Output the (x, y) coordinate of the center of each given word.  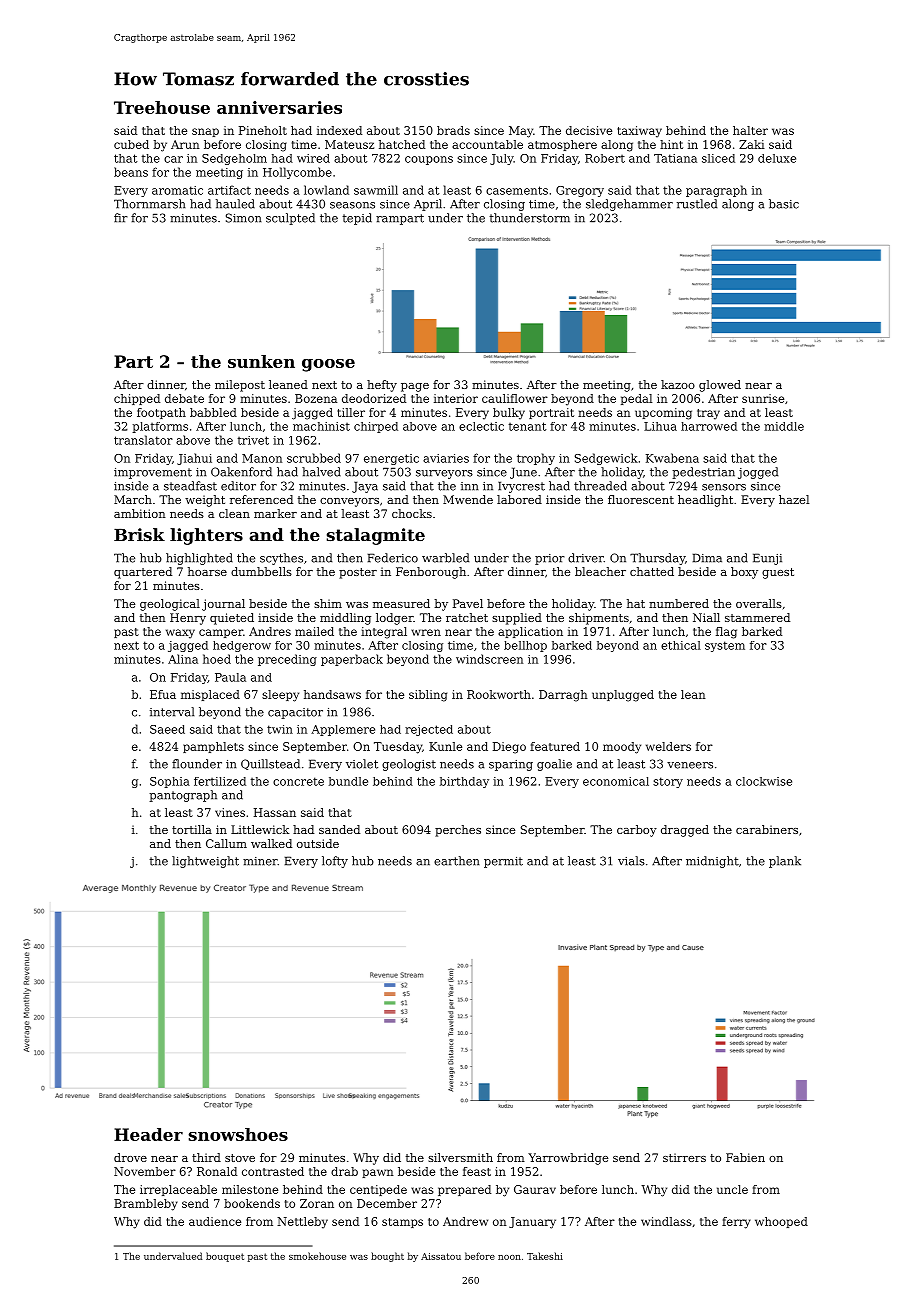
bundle (348, 781)
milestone (250, 1189)
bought (387, 1257)
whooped (781, 1222)
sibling (428, 696)
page (415, 387)
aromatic (177, 190)
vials (631, 861)
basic (784, 204)
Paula (230, 677)
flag (726, 633)
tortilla (192, 829)
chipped (137, 399)
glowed (720, 386)
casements (517, 190)
